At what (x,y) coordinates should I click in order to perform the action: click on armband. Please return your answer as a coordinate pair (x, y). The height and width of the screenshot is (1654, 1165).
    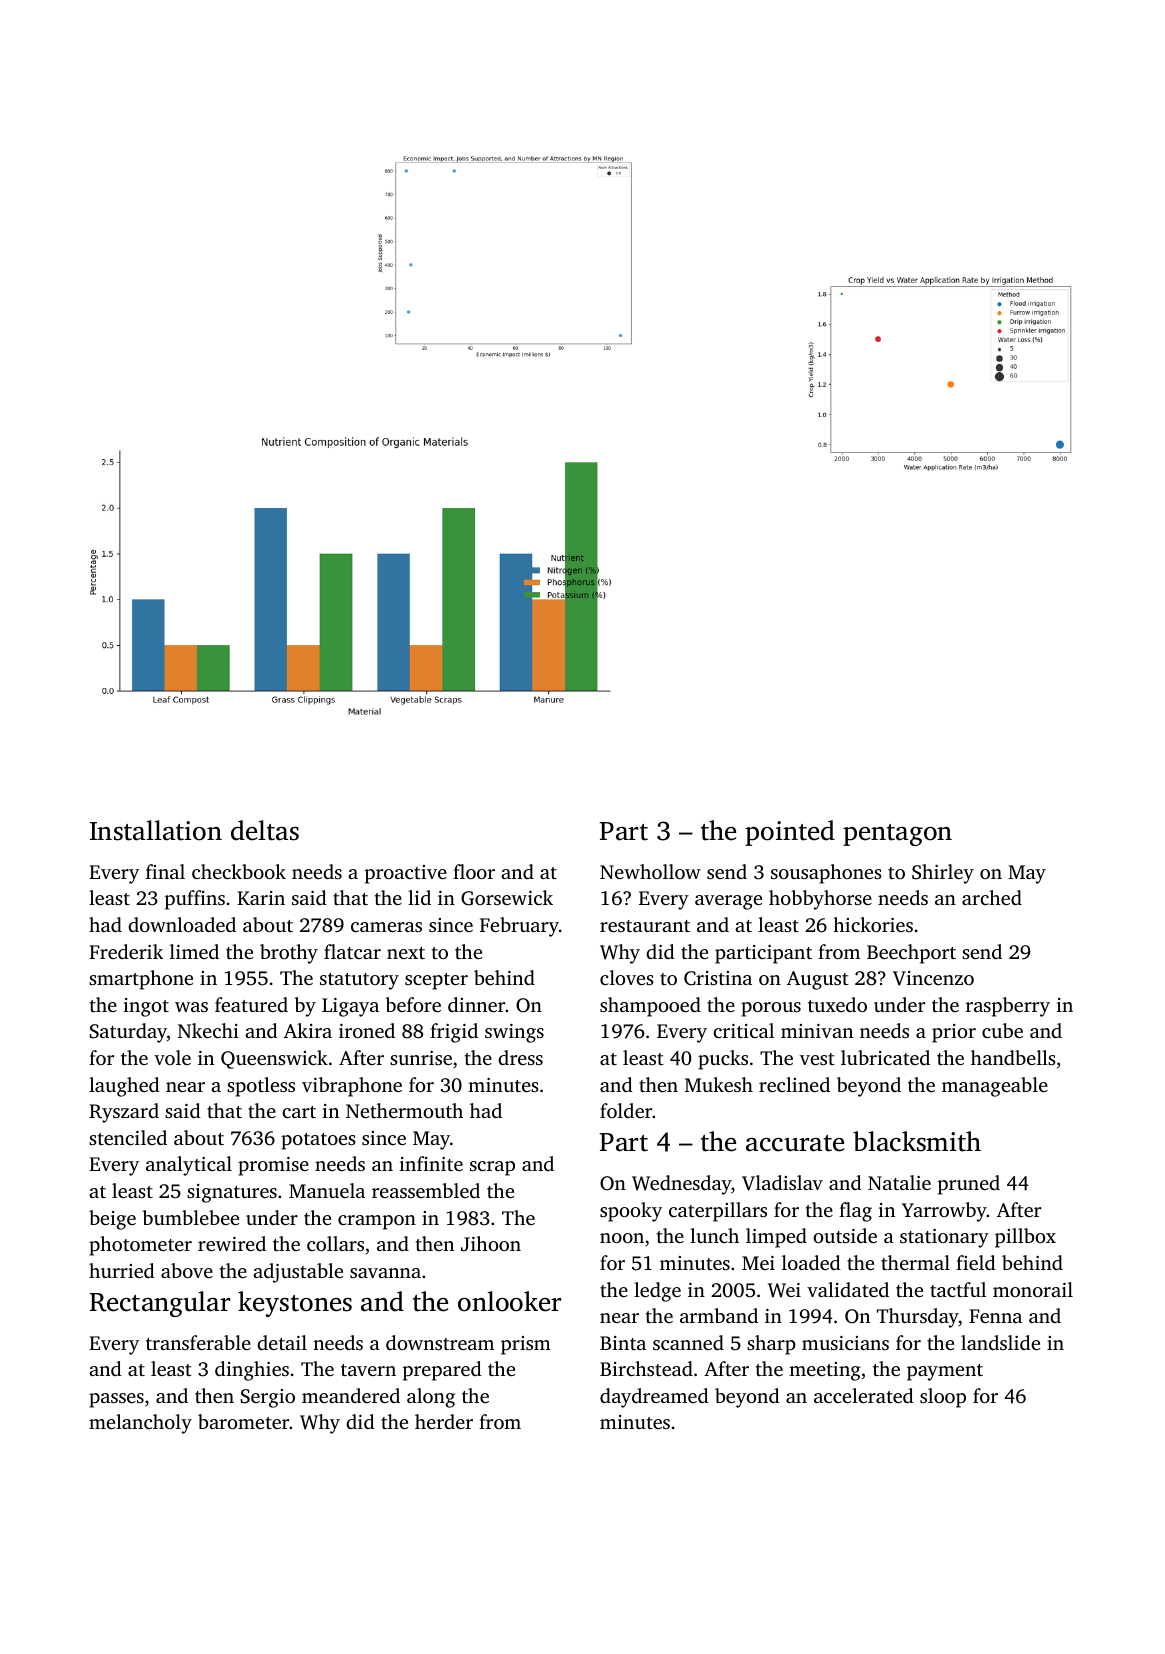
    Looking at the image, I should click on (719, 1315).
